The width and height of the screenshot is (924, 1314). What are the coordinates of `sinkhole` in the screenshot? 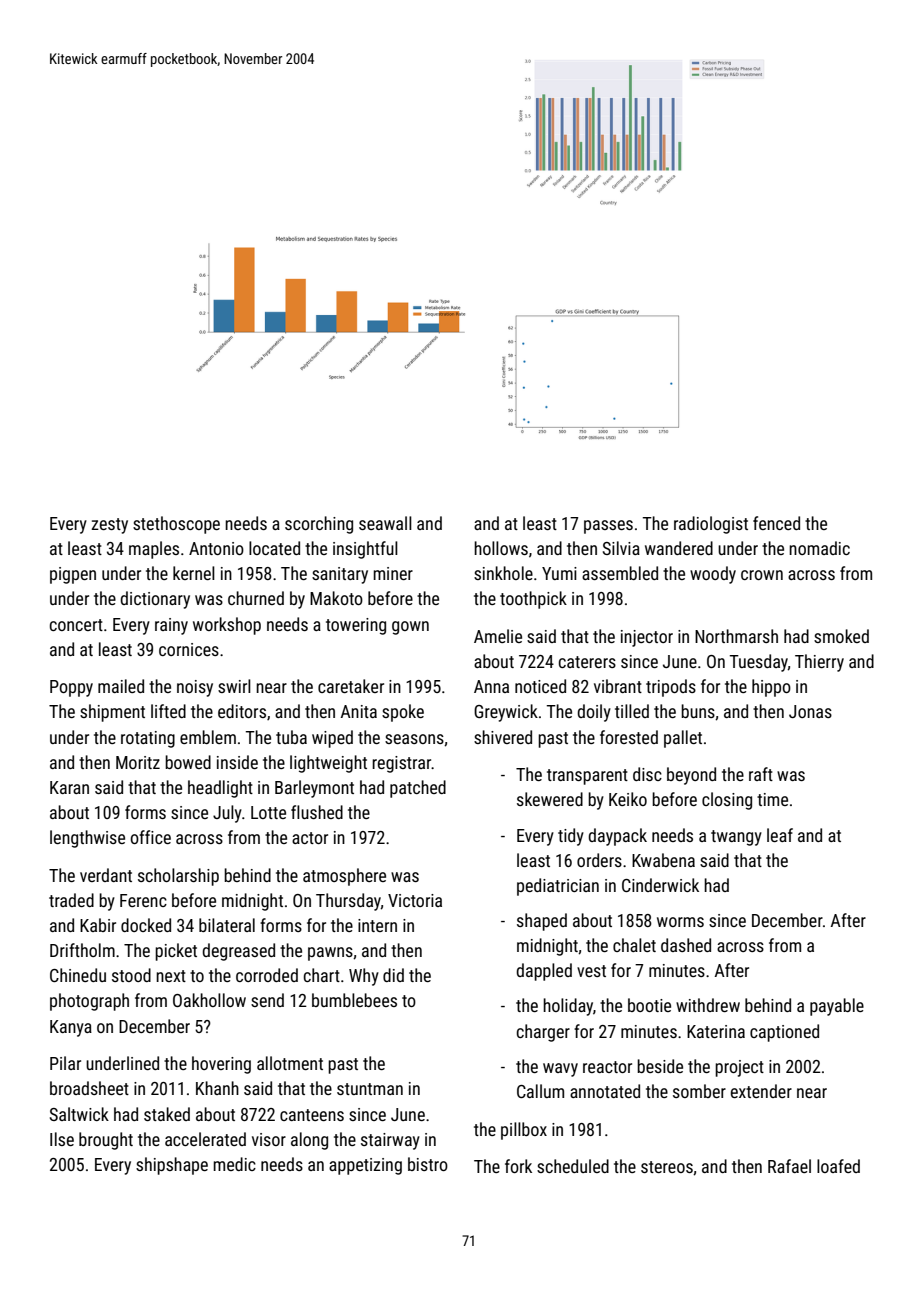 It's located at (503, 573).
